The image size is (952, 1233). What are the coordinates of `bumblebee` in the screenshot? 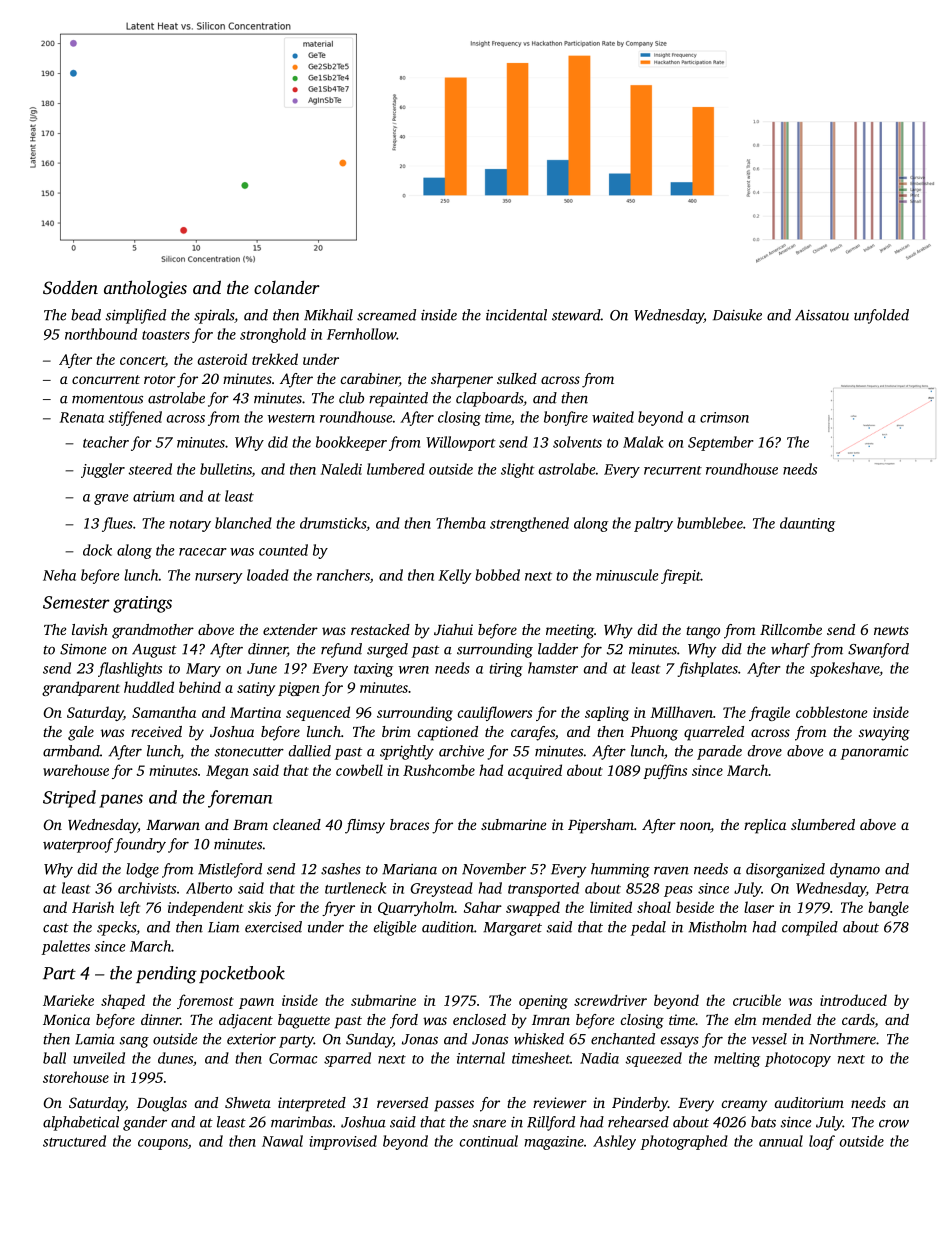 It's located at (710, 523).
